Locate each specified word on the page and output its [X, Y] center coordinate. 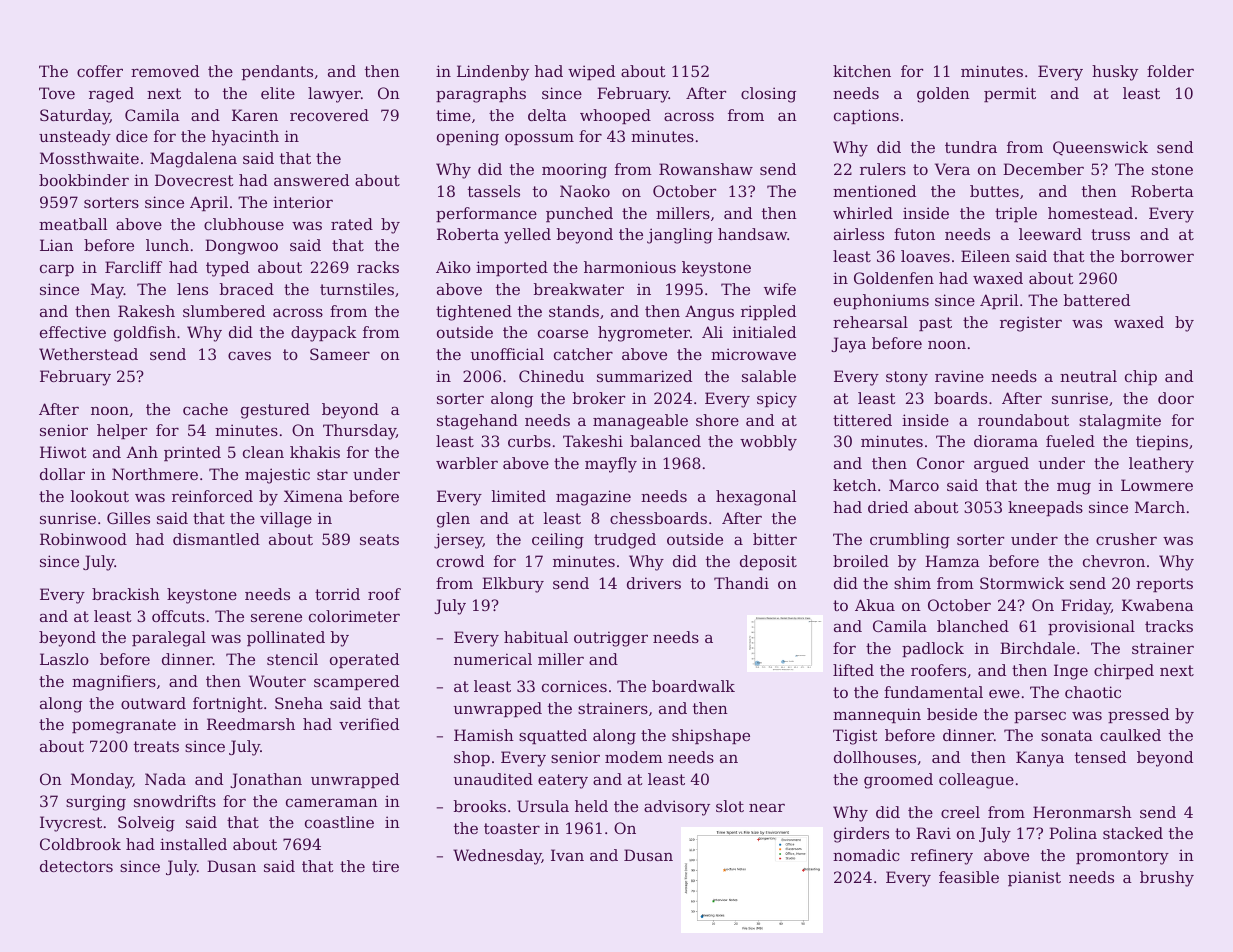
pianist [1034, 878]
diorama [1006, 441]
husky [1115, 73]
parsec [1040, 717]
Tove [57, 93]
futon [914, 234]
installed [193, 844]
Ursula [543, 806]
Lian [56, 245]
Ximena [313, 496]
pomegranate [124, 726]
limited [519, 496]
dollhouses [875, 757]
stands [574, 311]
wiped [591, 72]
